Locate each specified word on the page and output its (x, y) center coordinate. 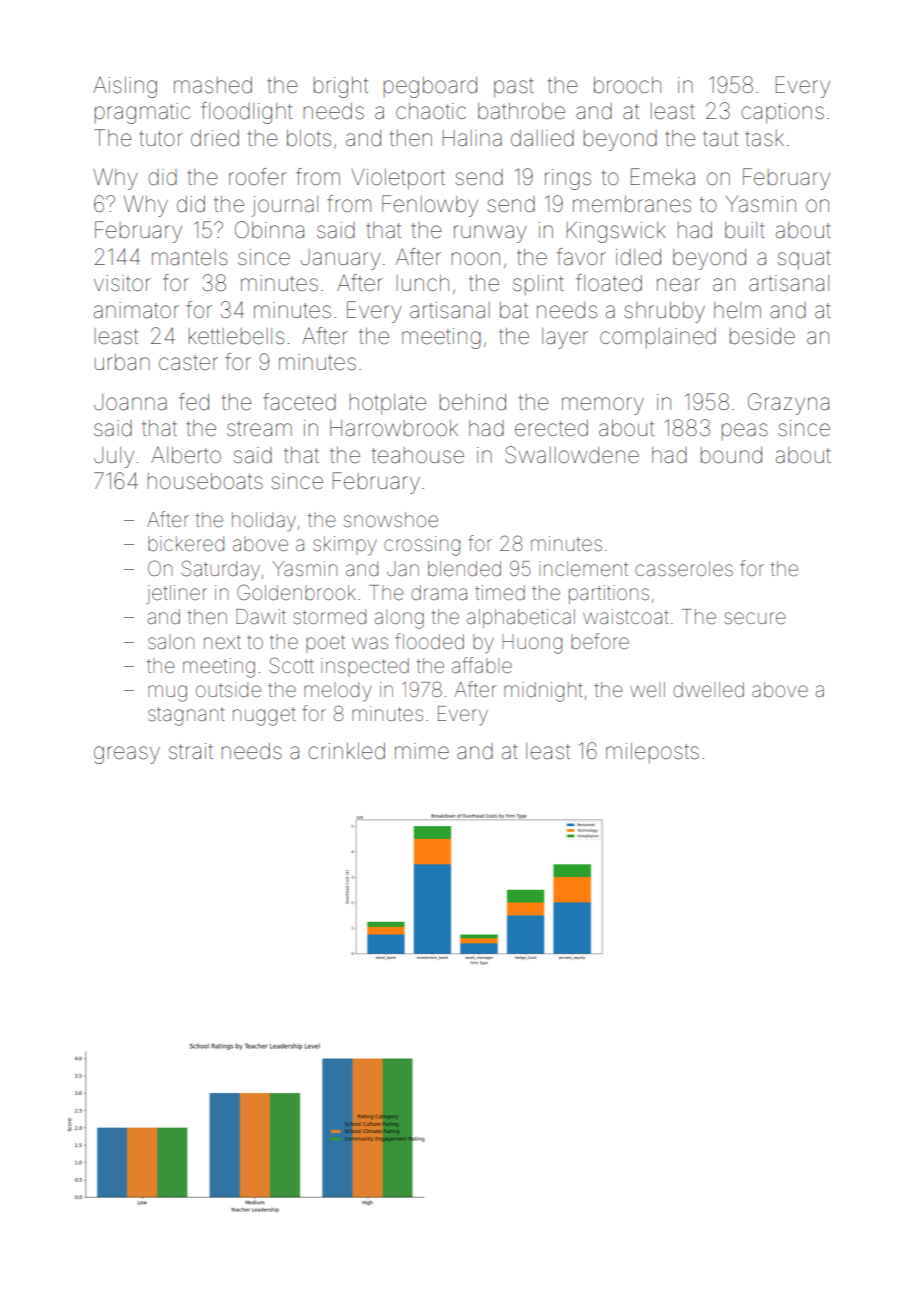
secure (755, 618)
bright (341, 87)
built (745, 230)
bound (731, 455)
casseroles (684, 568)
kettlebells (236, 336)
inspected (365, 667)
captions (782, 113)
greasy (127, 755)
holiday (264, 522)
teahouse (418, 455)
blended (464, 568)
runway (490, 234)
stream (259, 429)
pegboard (430, 87)
